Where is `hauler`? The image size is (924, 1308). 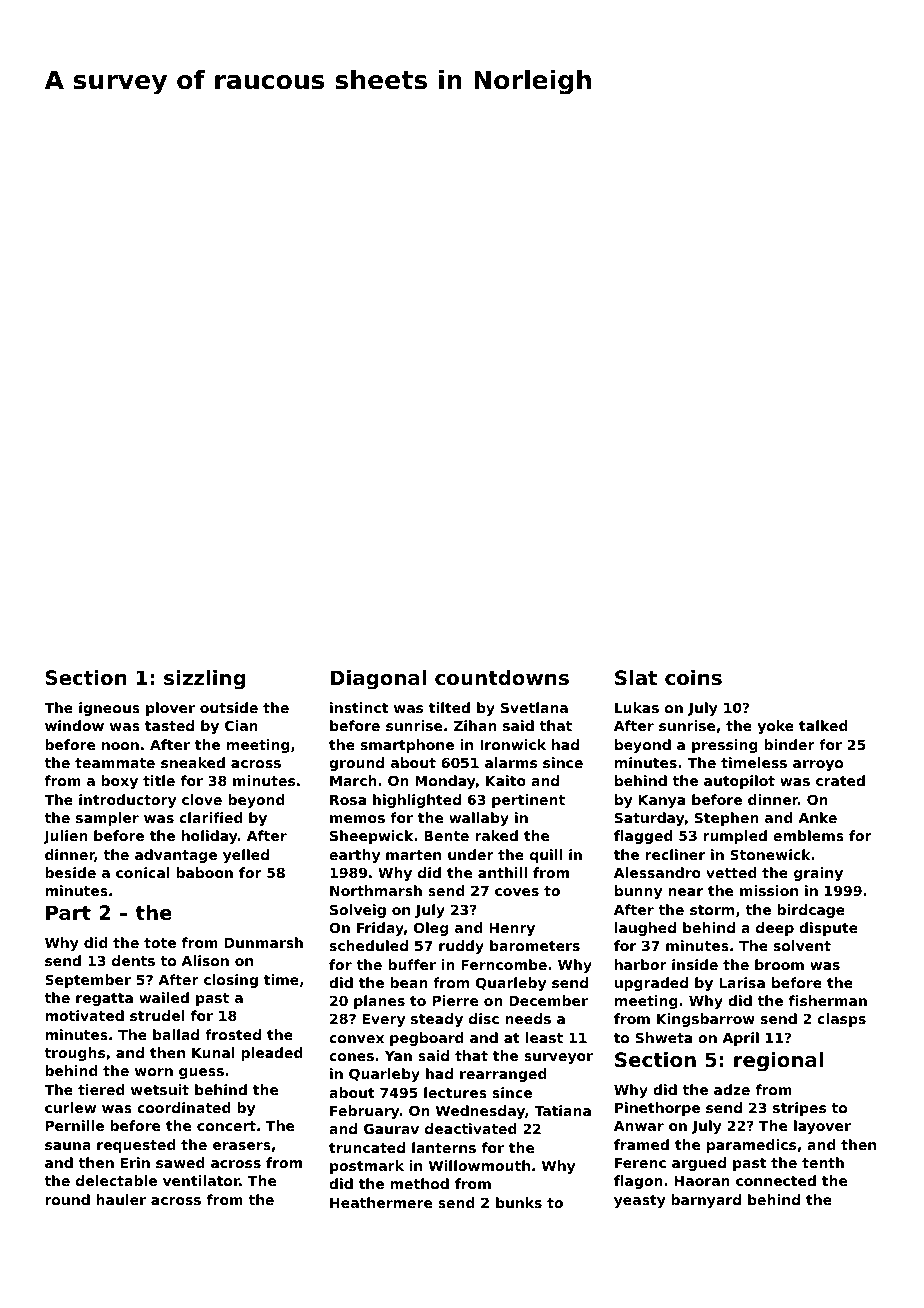
hauler is located at coordinates (121, 1199).
